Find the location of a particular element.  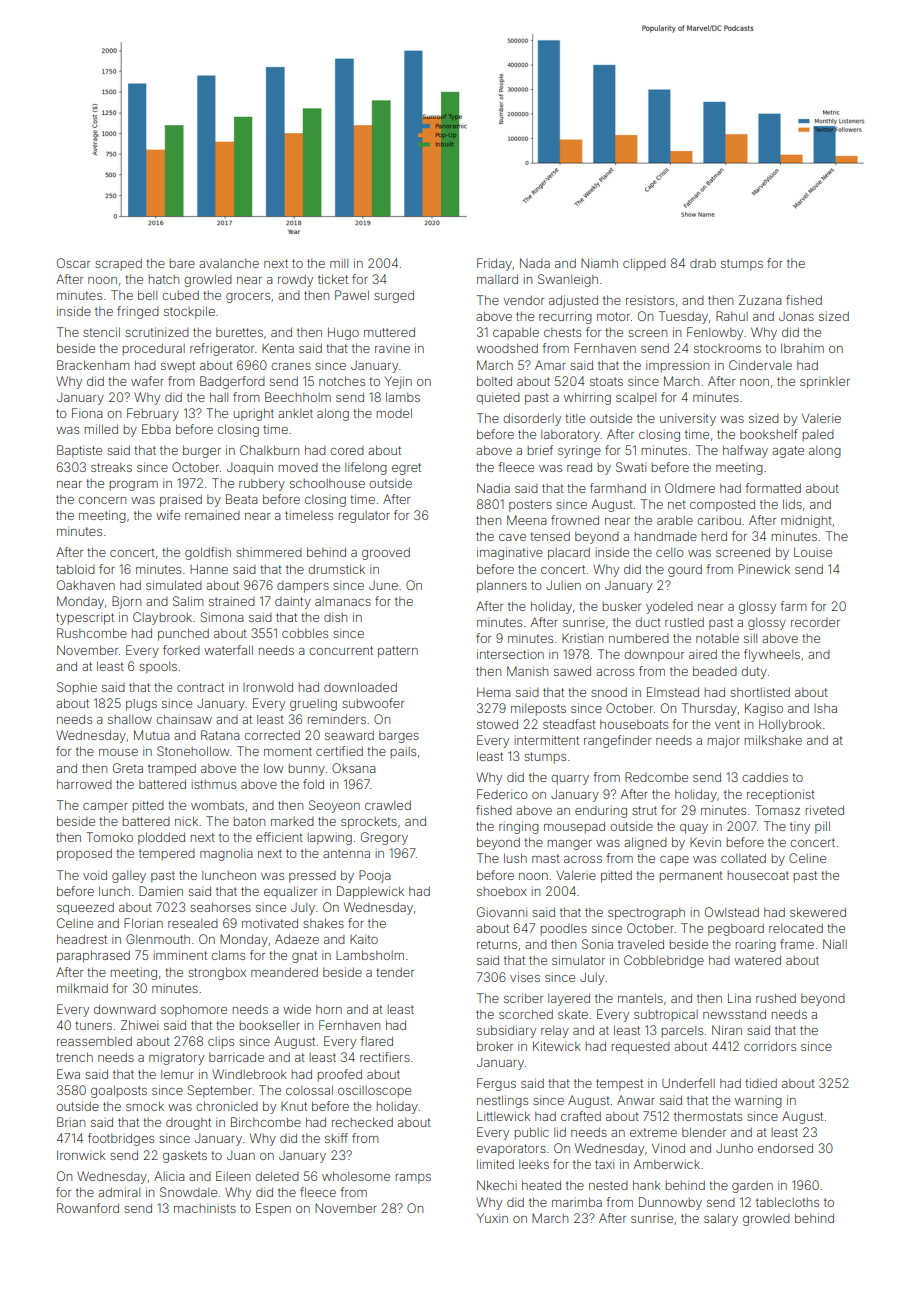

corridors is located at coordinates (770, 1046).
